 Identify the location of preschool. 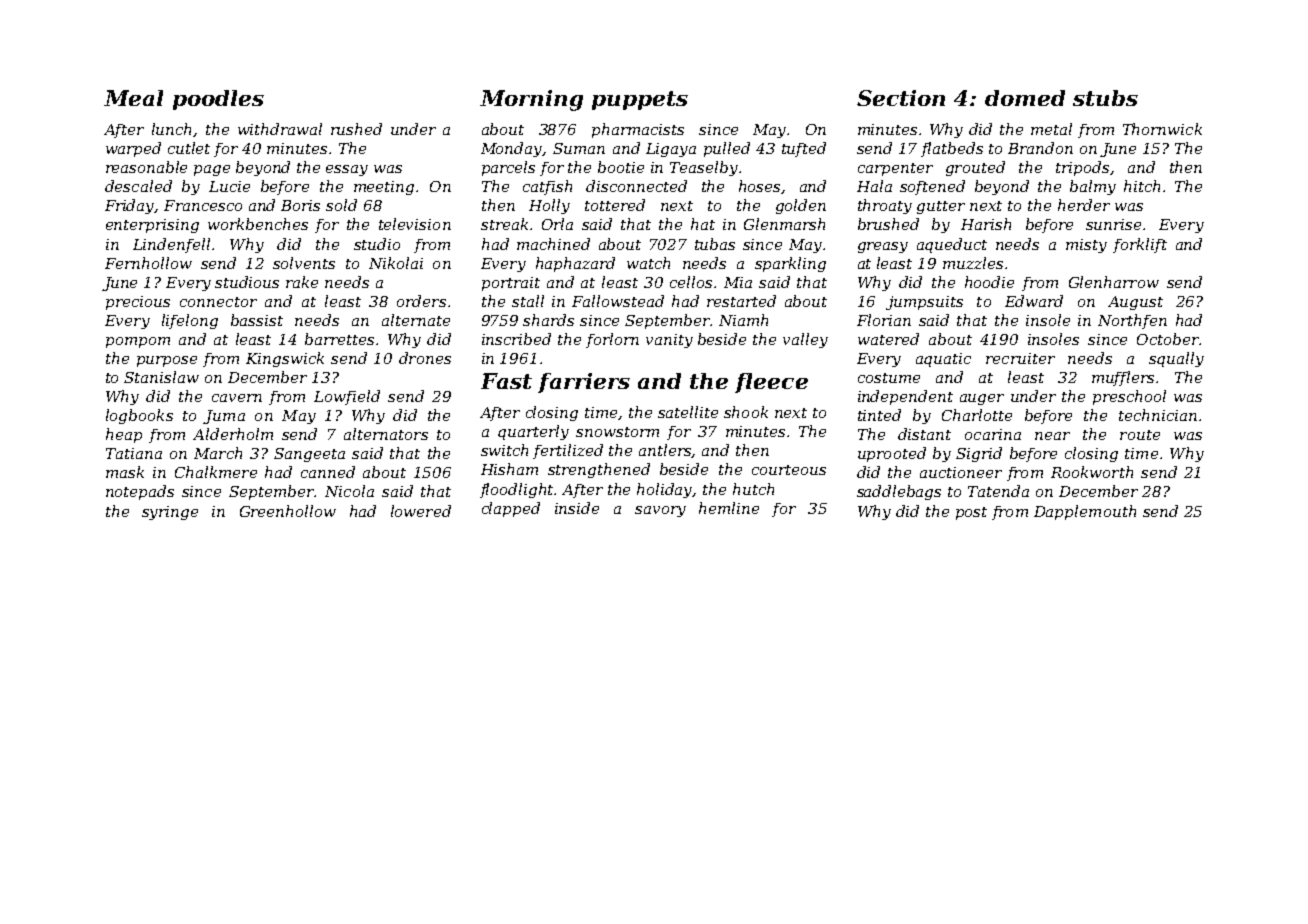
(1129, 397).
